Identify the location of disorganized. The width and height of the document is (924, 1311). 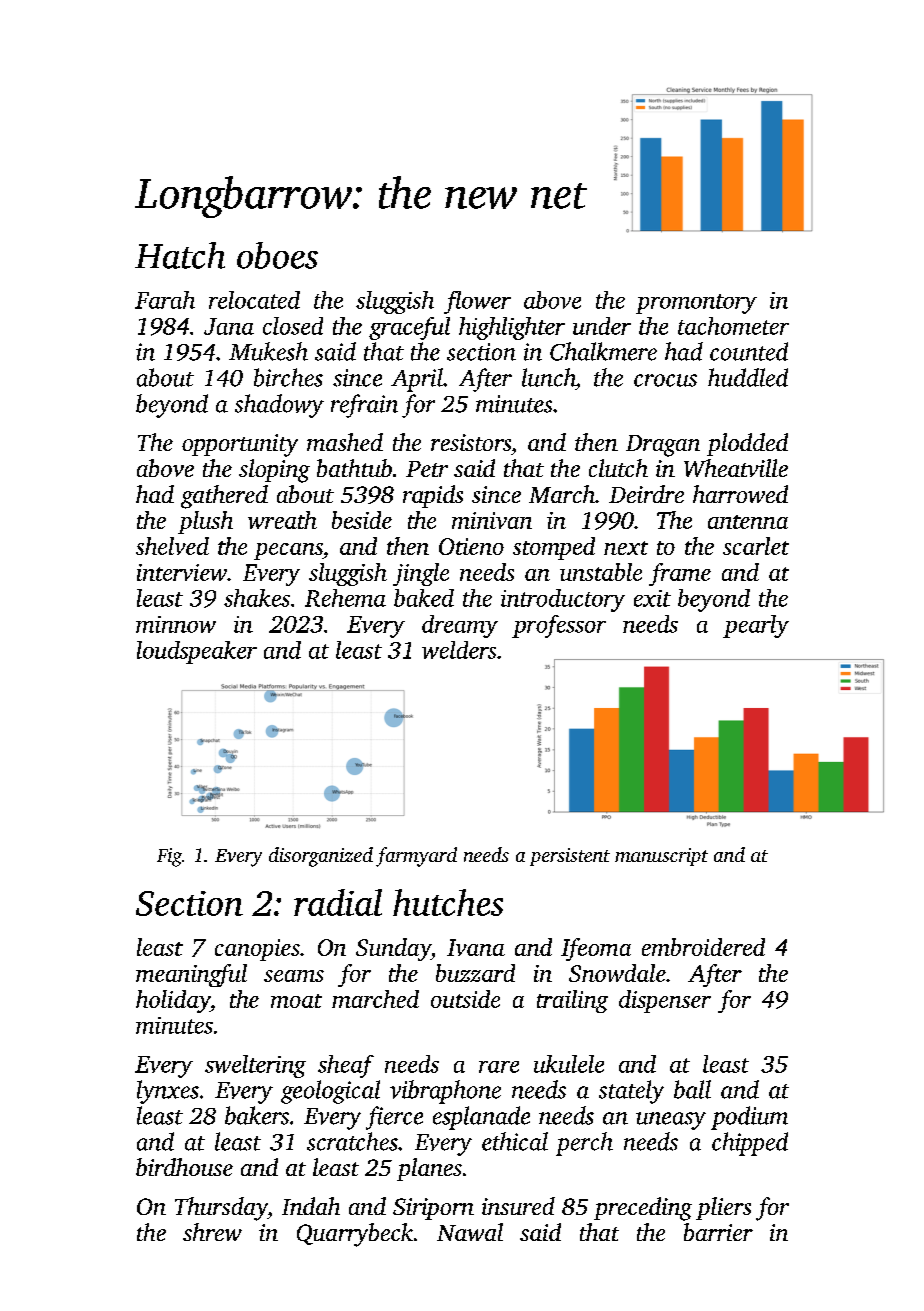
(321, 857).
